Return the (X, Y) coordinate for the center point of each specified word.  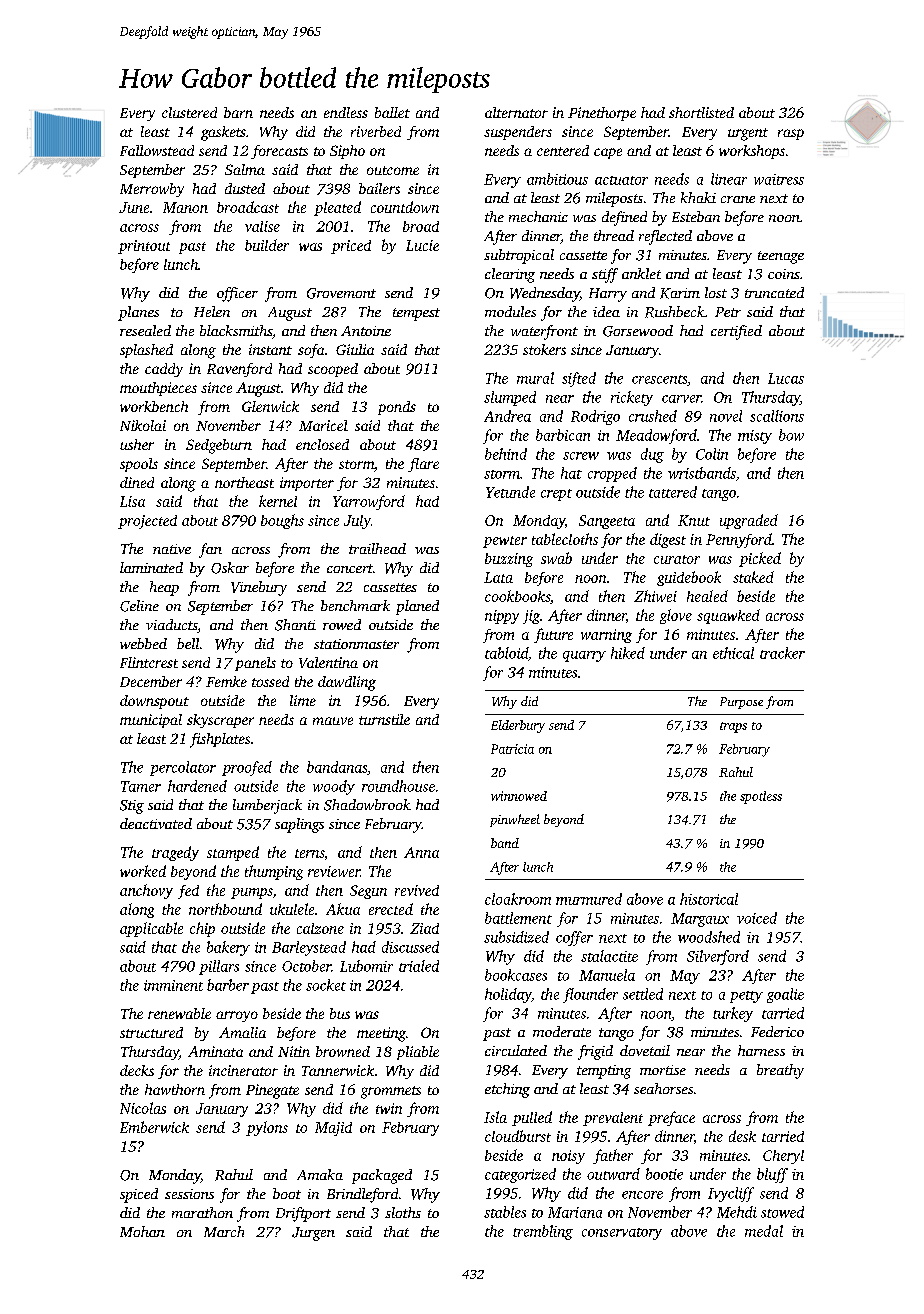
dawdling (347, 683)
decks (137, 1070)
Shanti (295, 625)
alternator (516, 112)
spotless (761, 797)
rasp (791, 134)
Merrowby (152, 190)
